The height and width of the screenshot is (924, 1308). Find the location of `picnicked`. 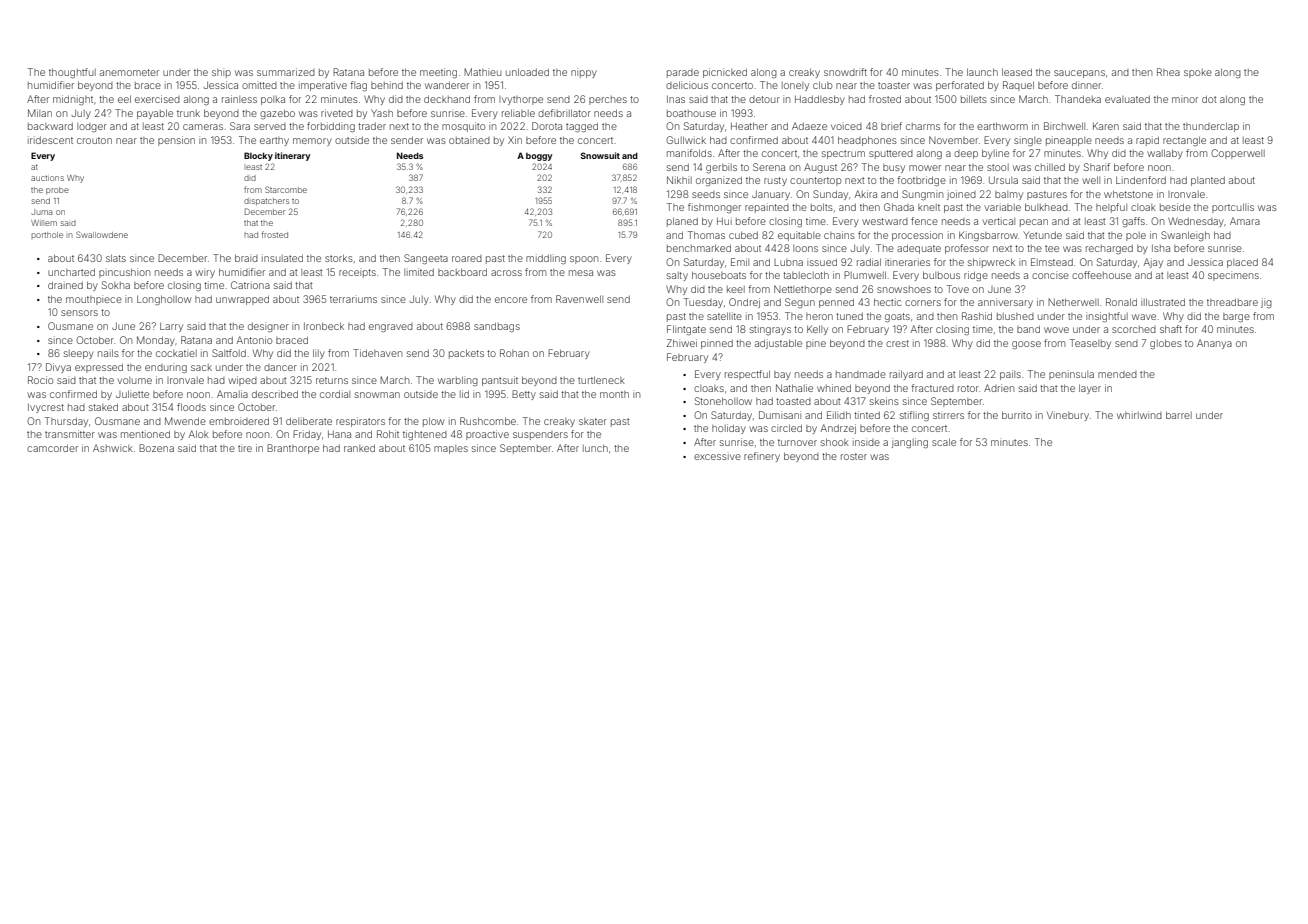

picnicked is located at coordinates (725, 73).
